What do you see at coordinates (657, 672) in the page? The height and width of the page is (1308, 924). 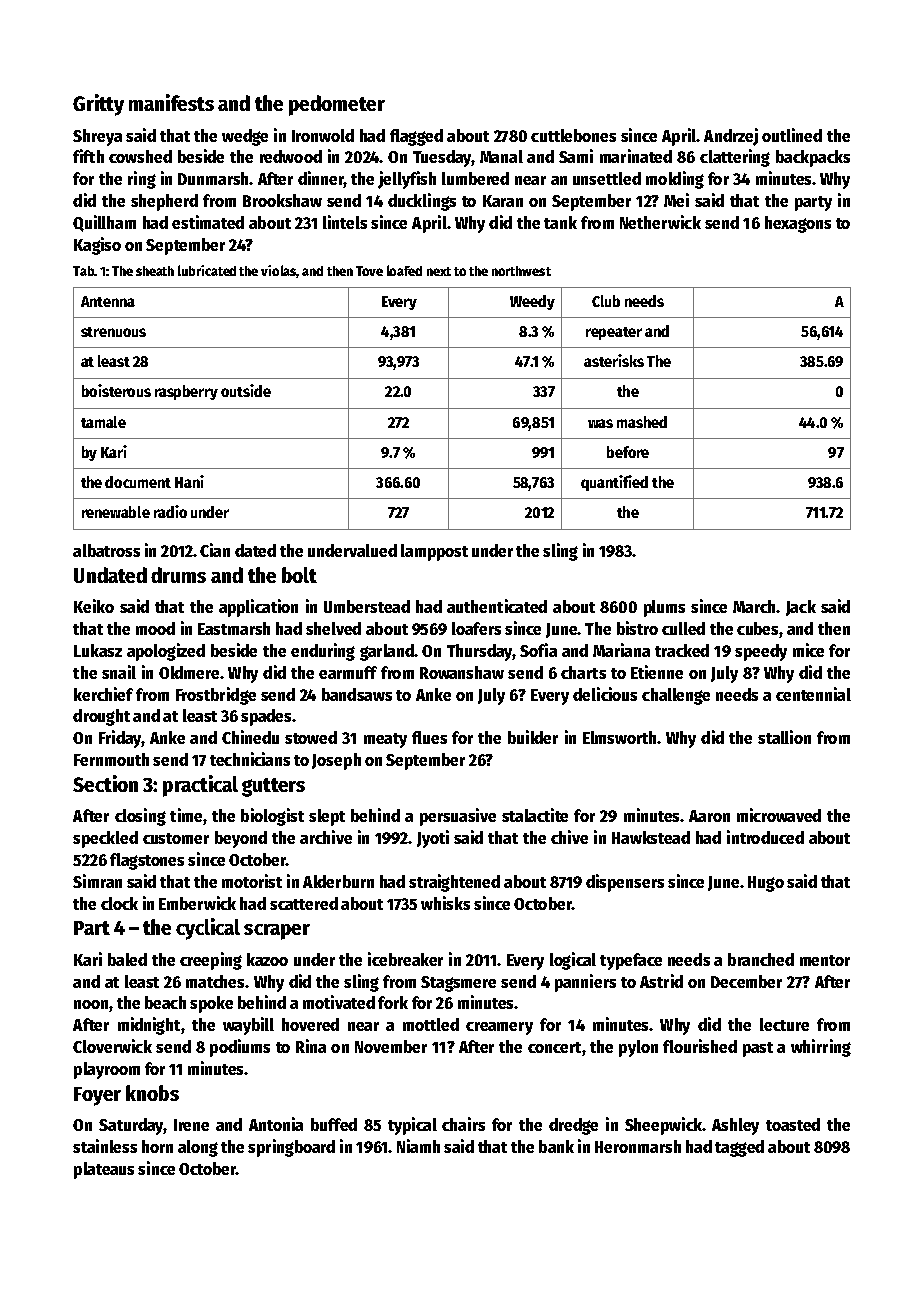 I see `Etienne` at bounding box center [657, 672].
